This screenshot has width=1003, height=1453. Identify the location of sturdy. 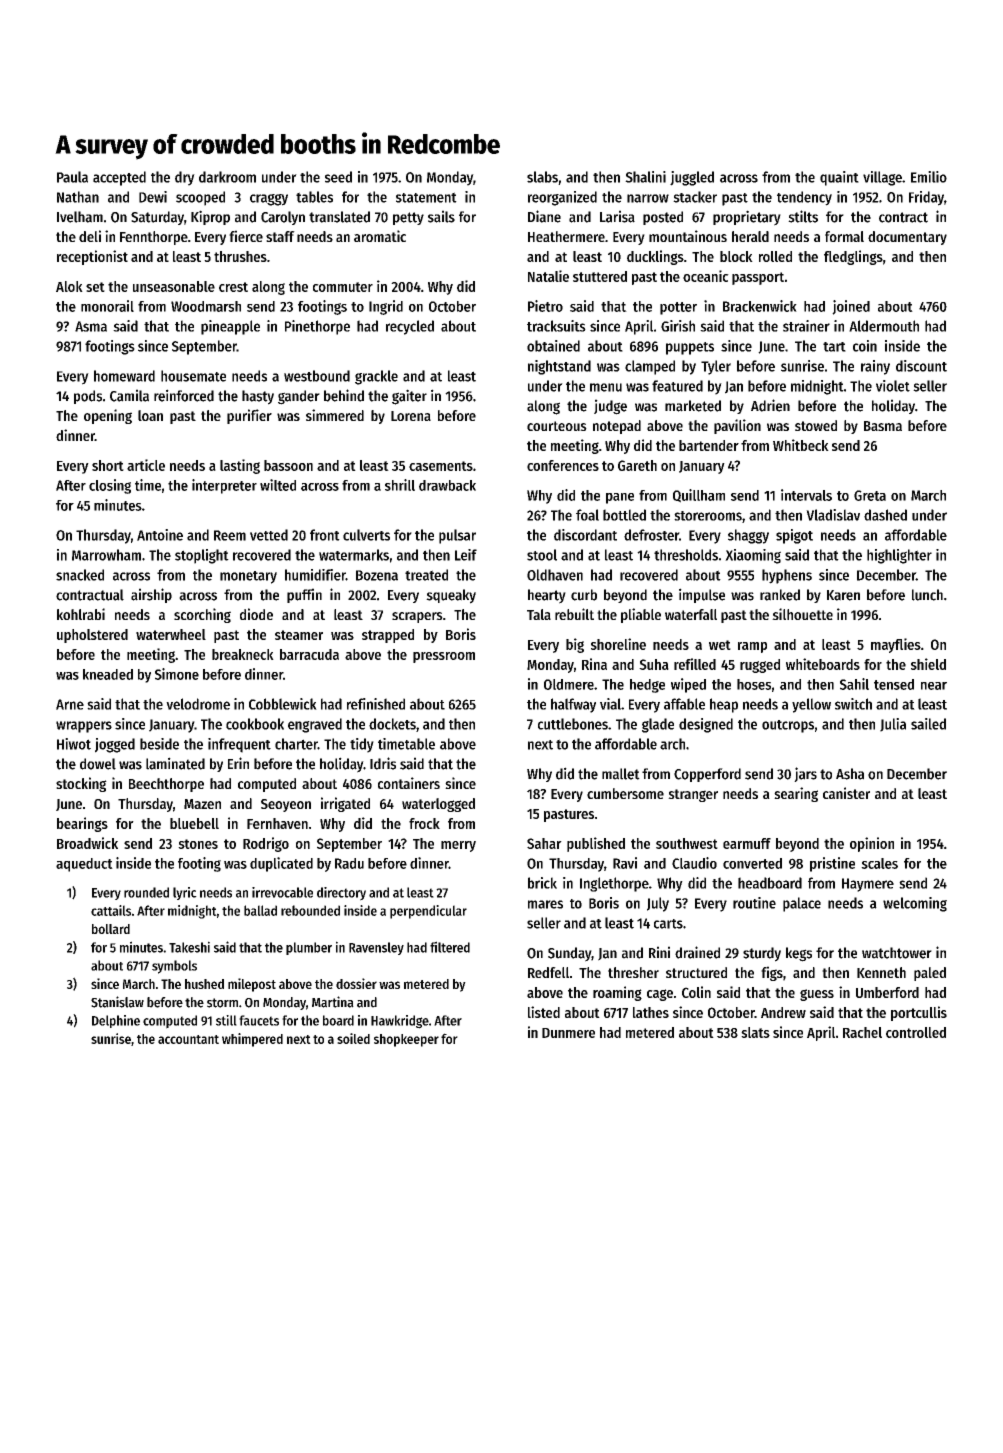
(762, 954).
